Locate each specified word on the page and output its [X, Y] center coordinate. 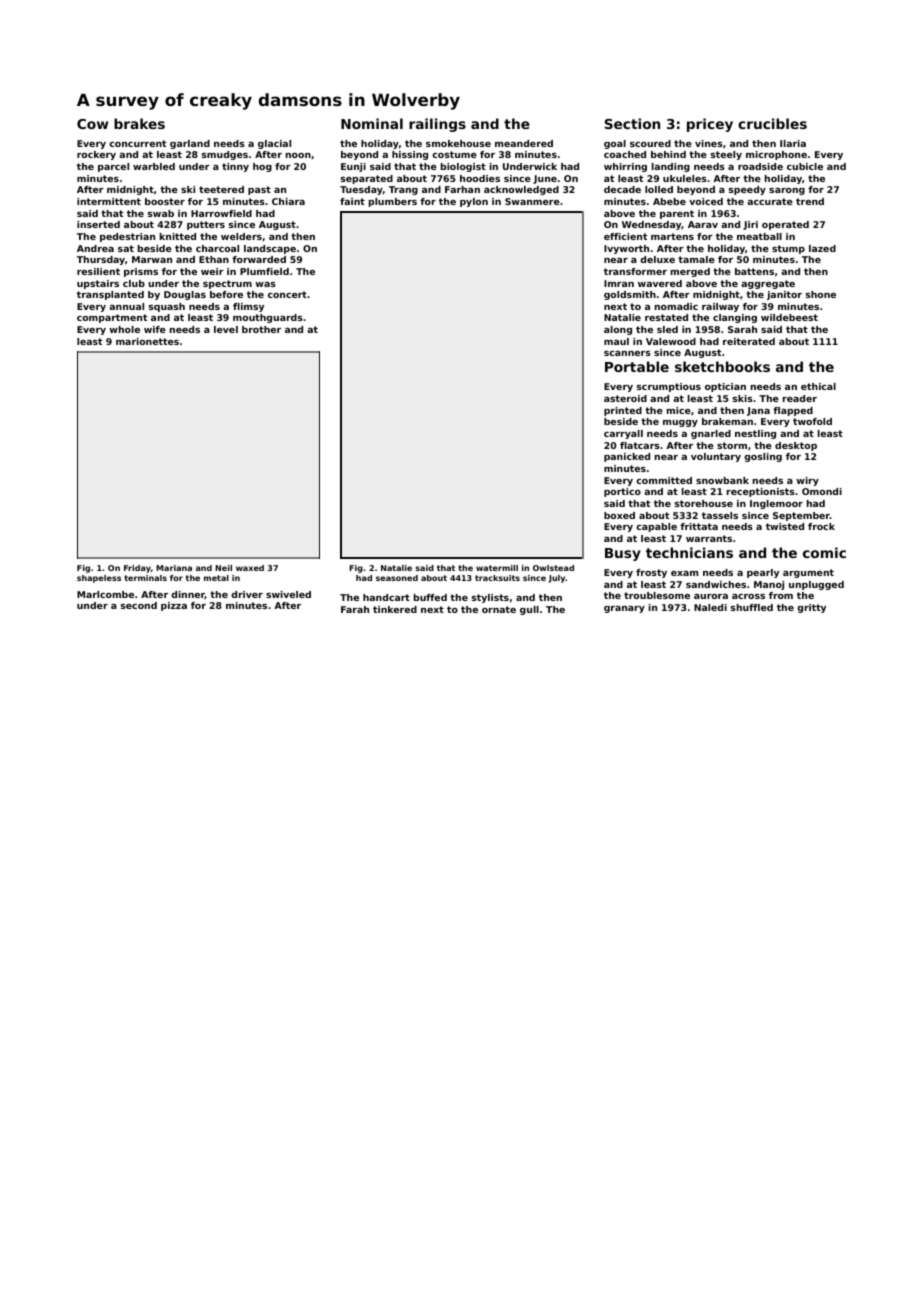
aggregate [768, 284]
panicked [627, 457]
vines [709, 143]
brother [261, 329]
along [618, 330]
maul [616, 341]
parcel [113, 167]
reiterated [749, 341]
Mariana [174, 568]
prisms [141, 272]
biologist [463, 167]
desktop [796, 446]
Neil [223, 568]
